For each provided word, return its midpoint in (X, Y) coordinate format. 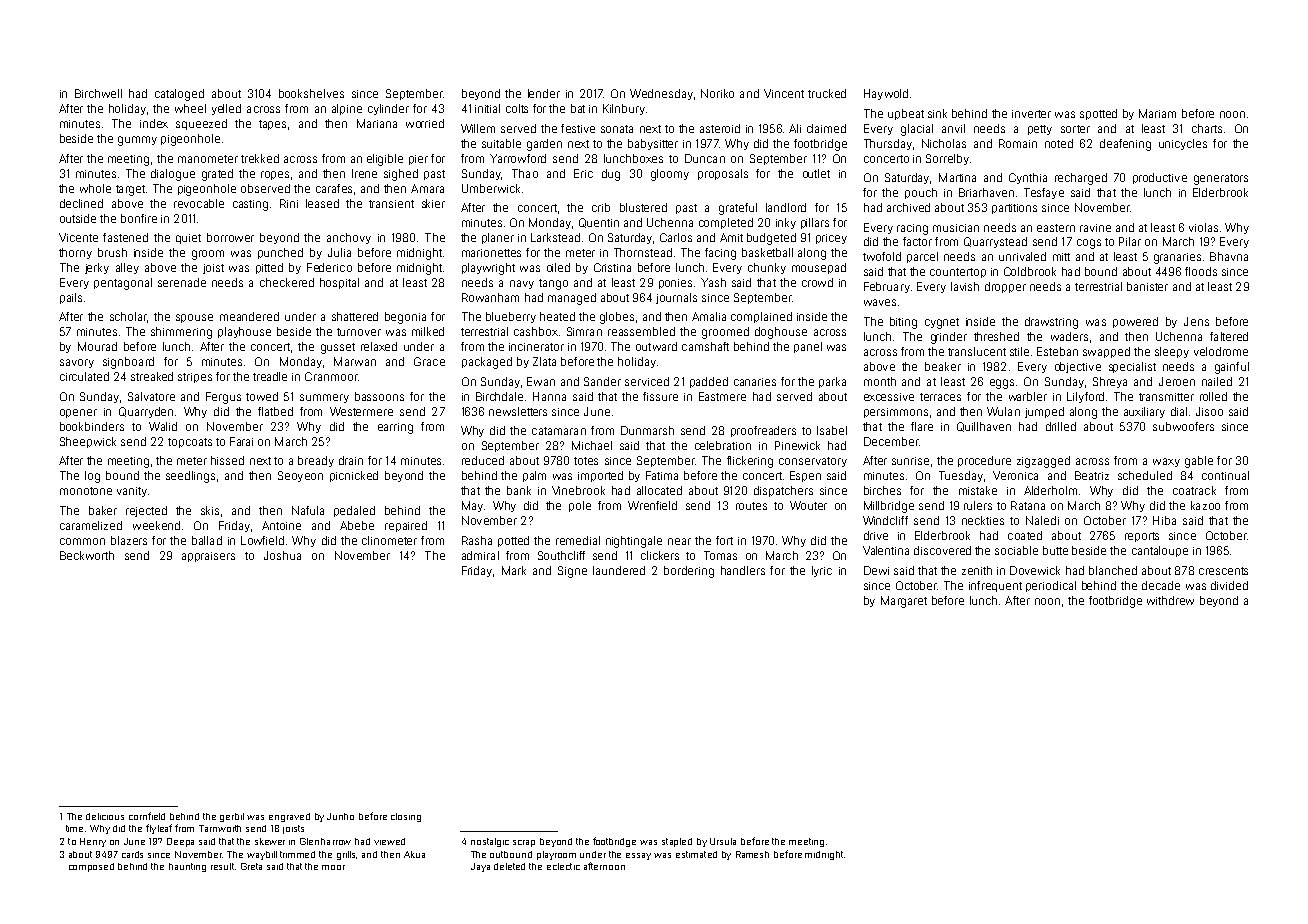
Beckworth (87, 555)
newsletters (518, 411)
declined (81, 203)
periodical (1051, 586)
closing (406, 817)
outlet (816, 173)
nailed (1217, 381)
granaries (1177, 258)
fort (724, 540)
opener (78, 413)
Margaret (904, 602)
